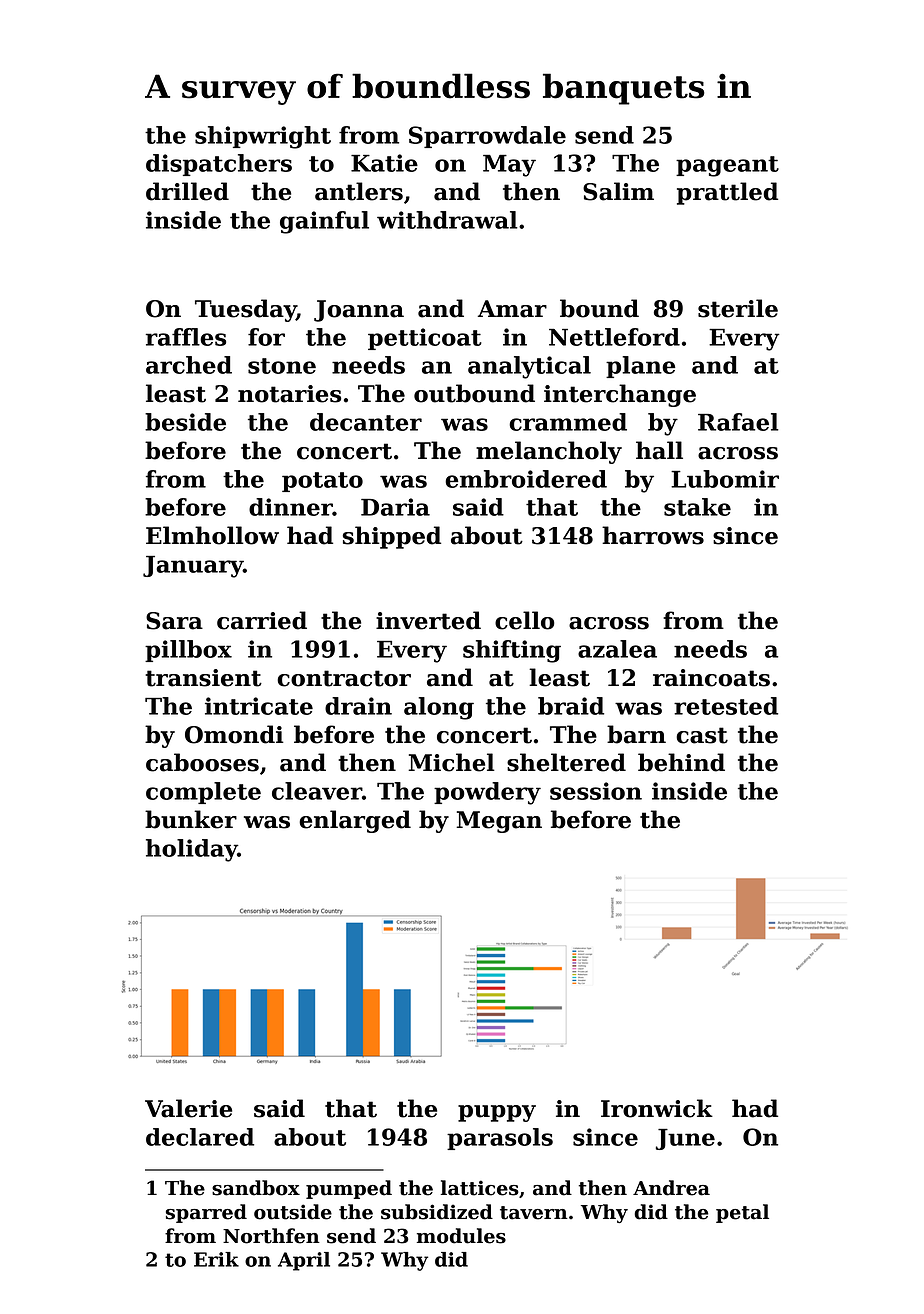 The height and width of the page is (1314, 924). What do you see at coordinates (487, 137) in the page?
I see `Sparrowdale` at bounding box center [487, 137].
